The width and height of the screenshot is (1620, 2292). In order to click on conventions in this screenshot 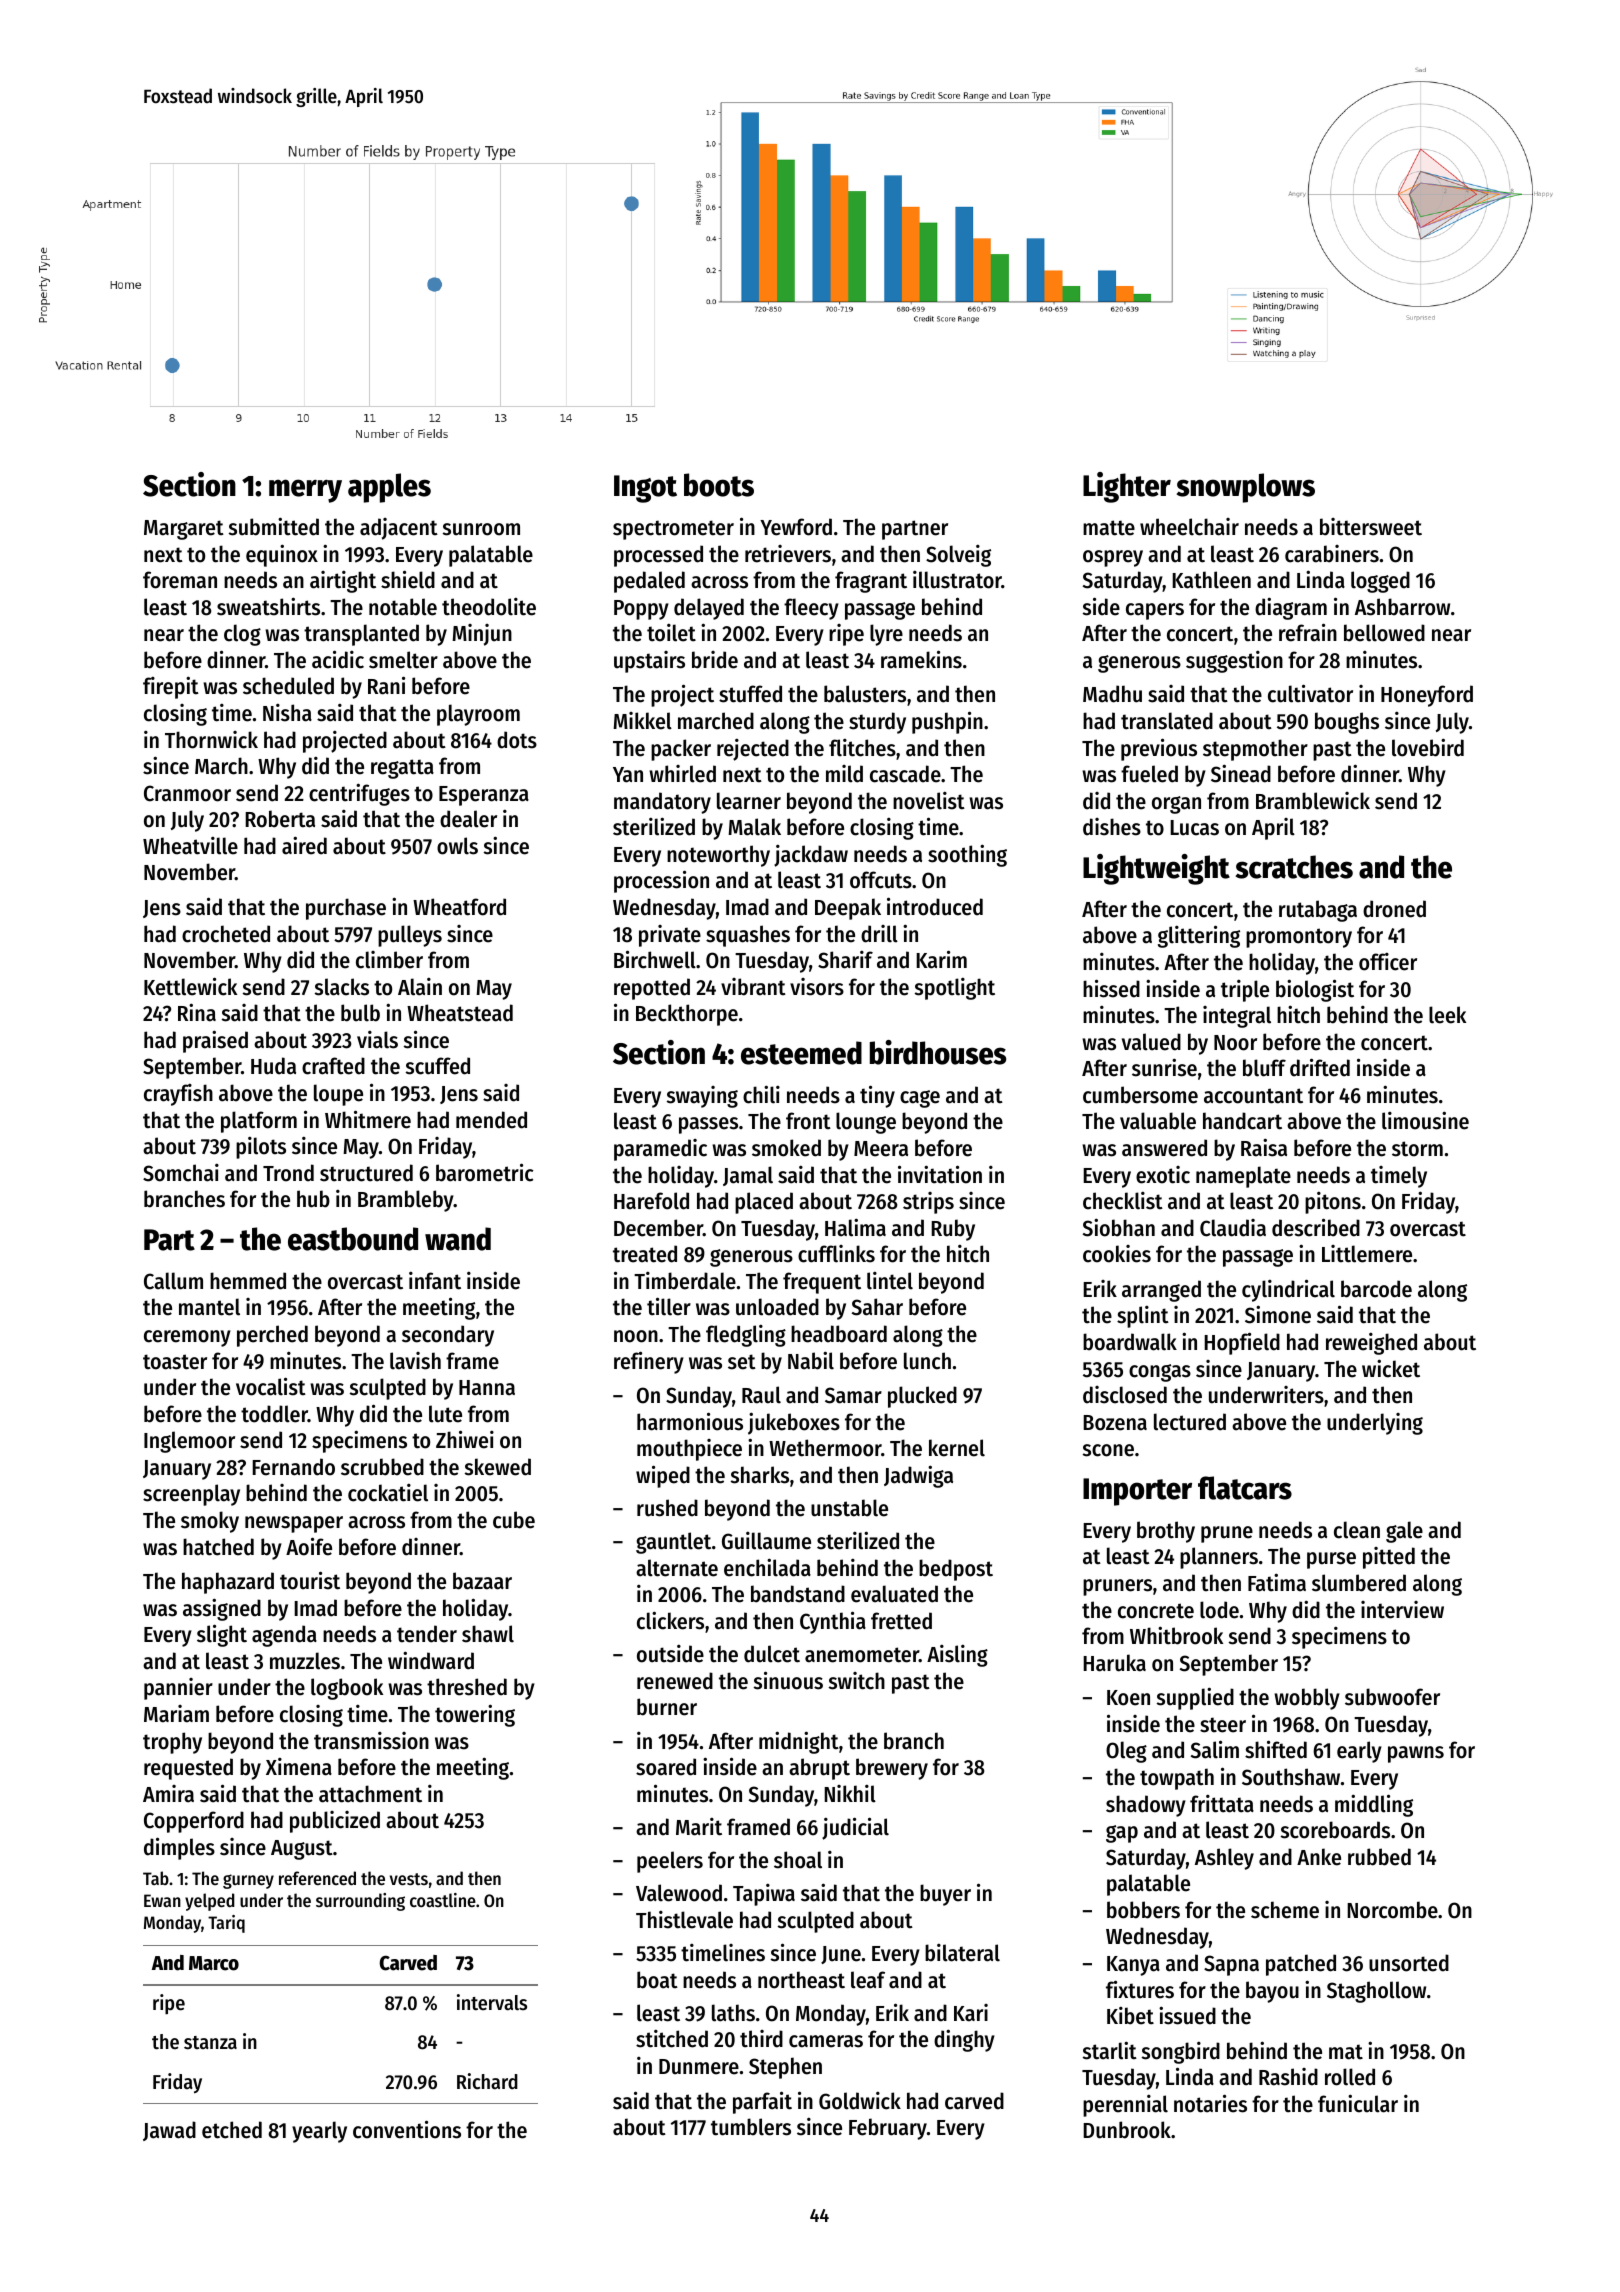, I will do `click(407, 2129)`.
